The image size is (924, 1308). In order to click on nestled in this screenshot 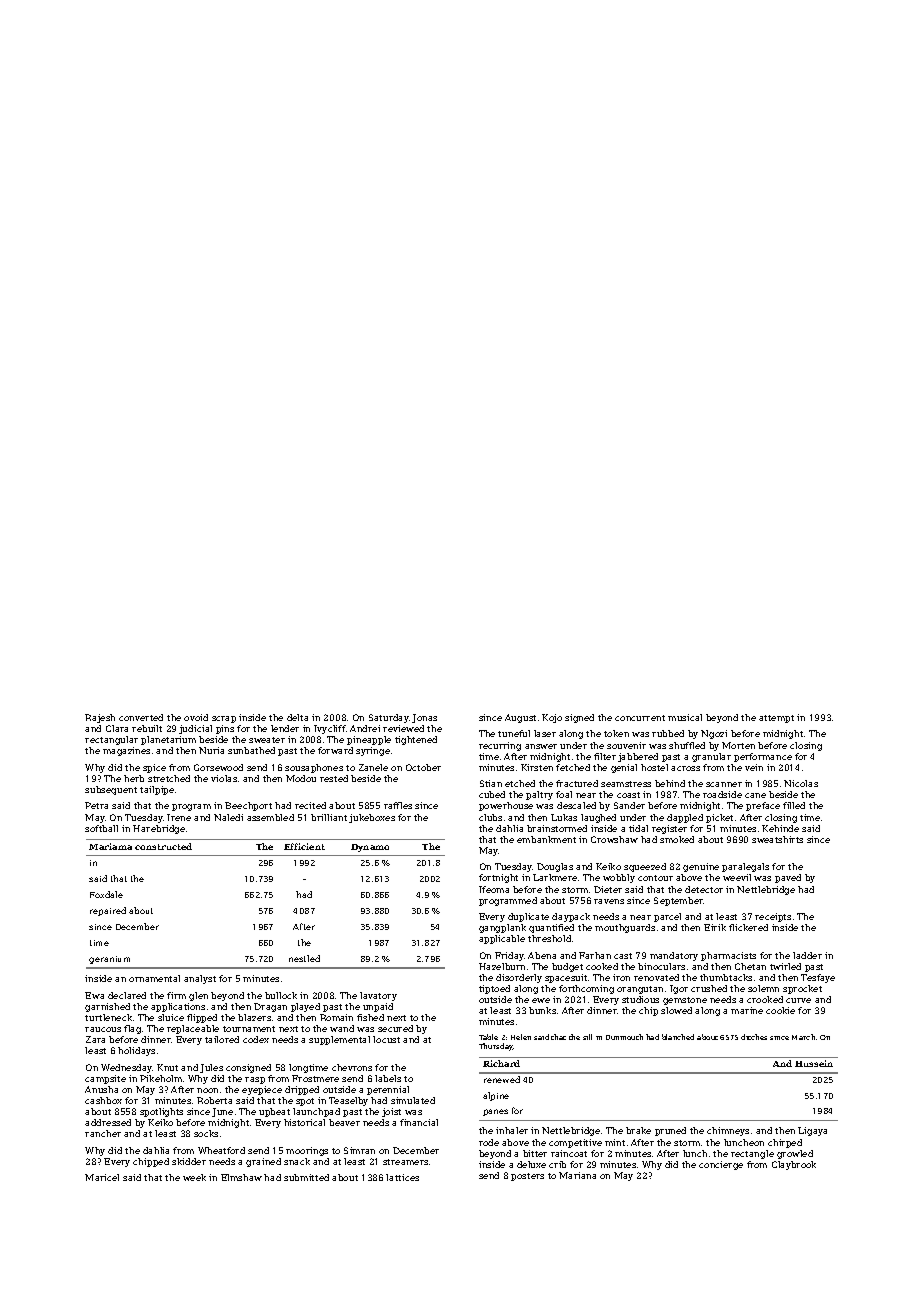, I will do `click(304, 958)`.
